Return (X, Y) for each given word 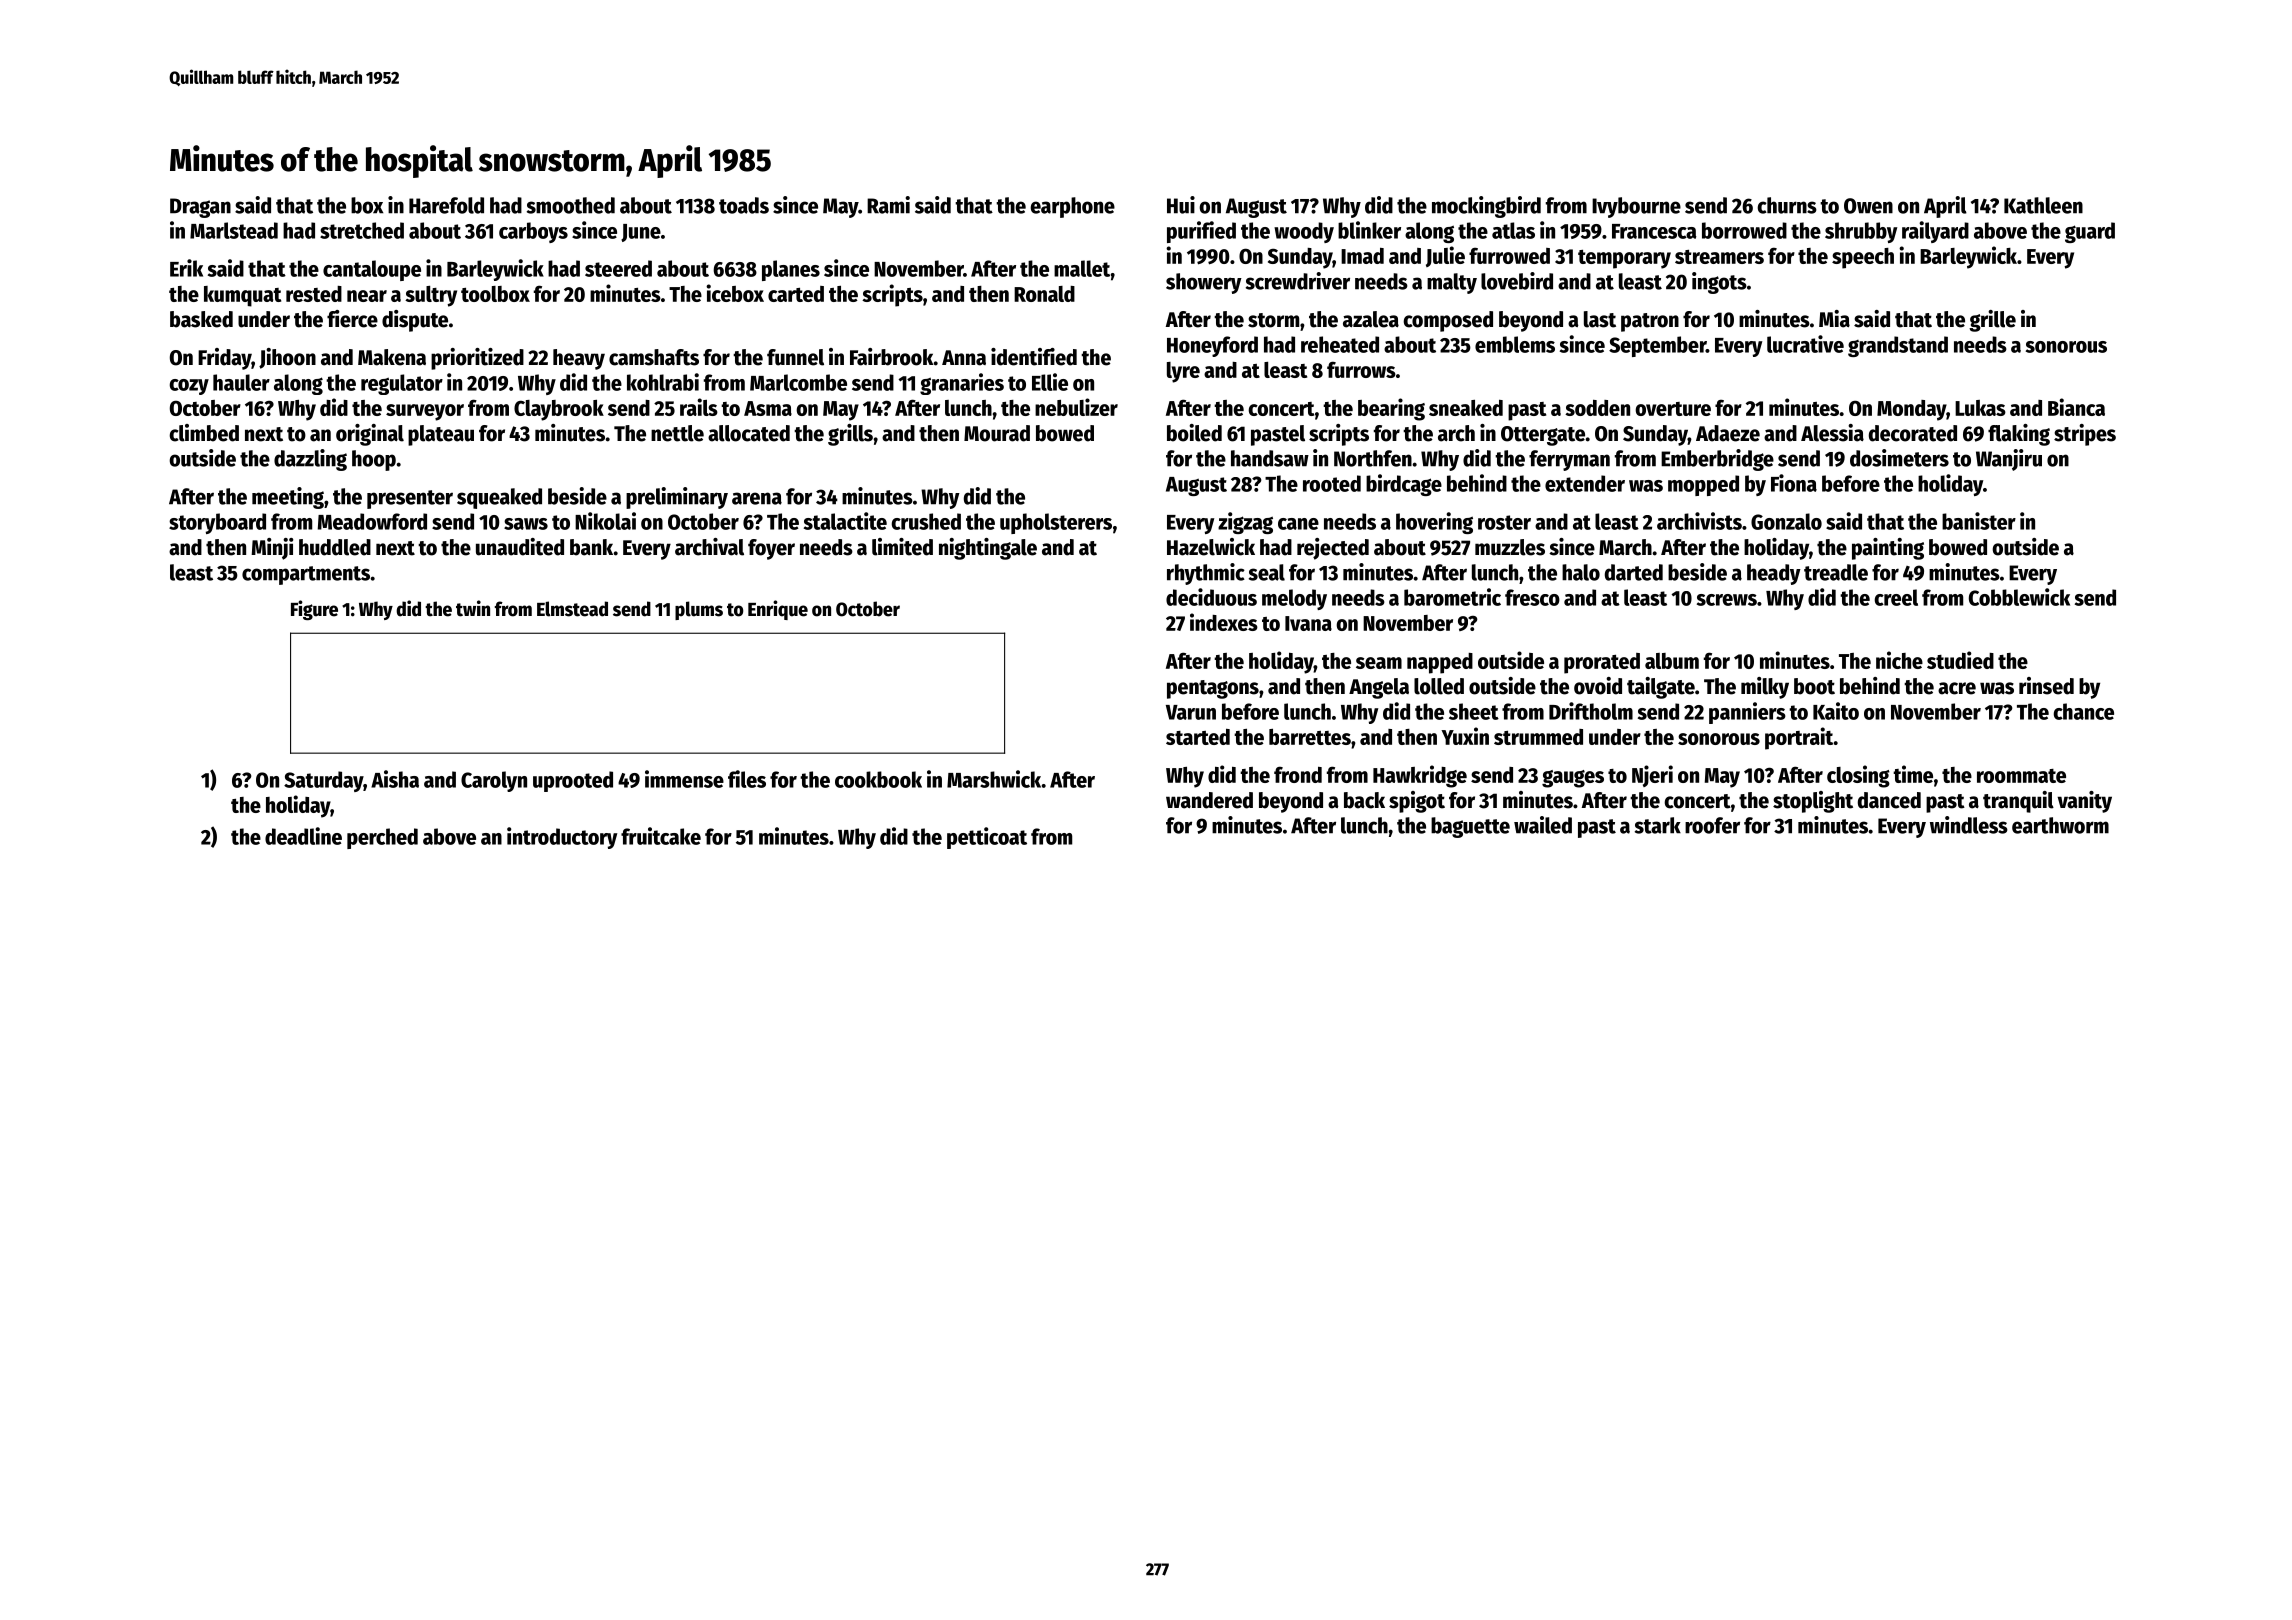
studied (1960, 660)
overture (1673, 409)
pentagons (1213, 689)
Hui (1181, 205)
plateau (441, 435)
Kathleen (2043, 205)
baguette (1470, 827)
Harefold (446, 205)
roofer (1712, 825)
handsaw (1270, 458)
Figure (314, 610)
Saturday (323, 781)
